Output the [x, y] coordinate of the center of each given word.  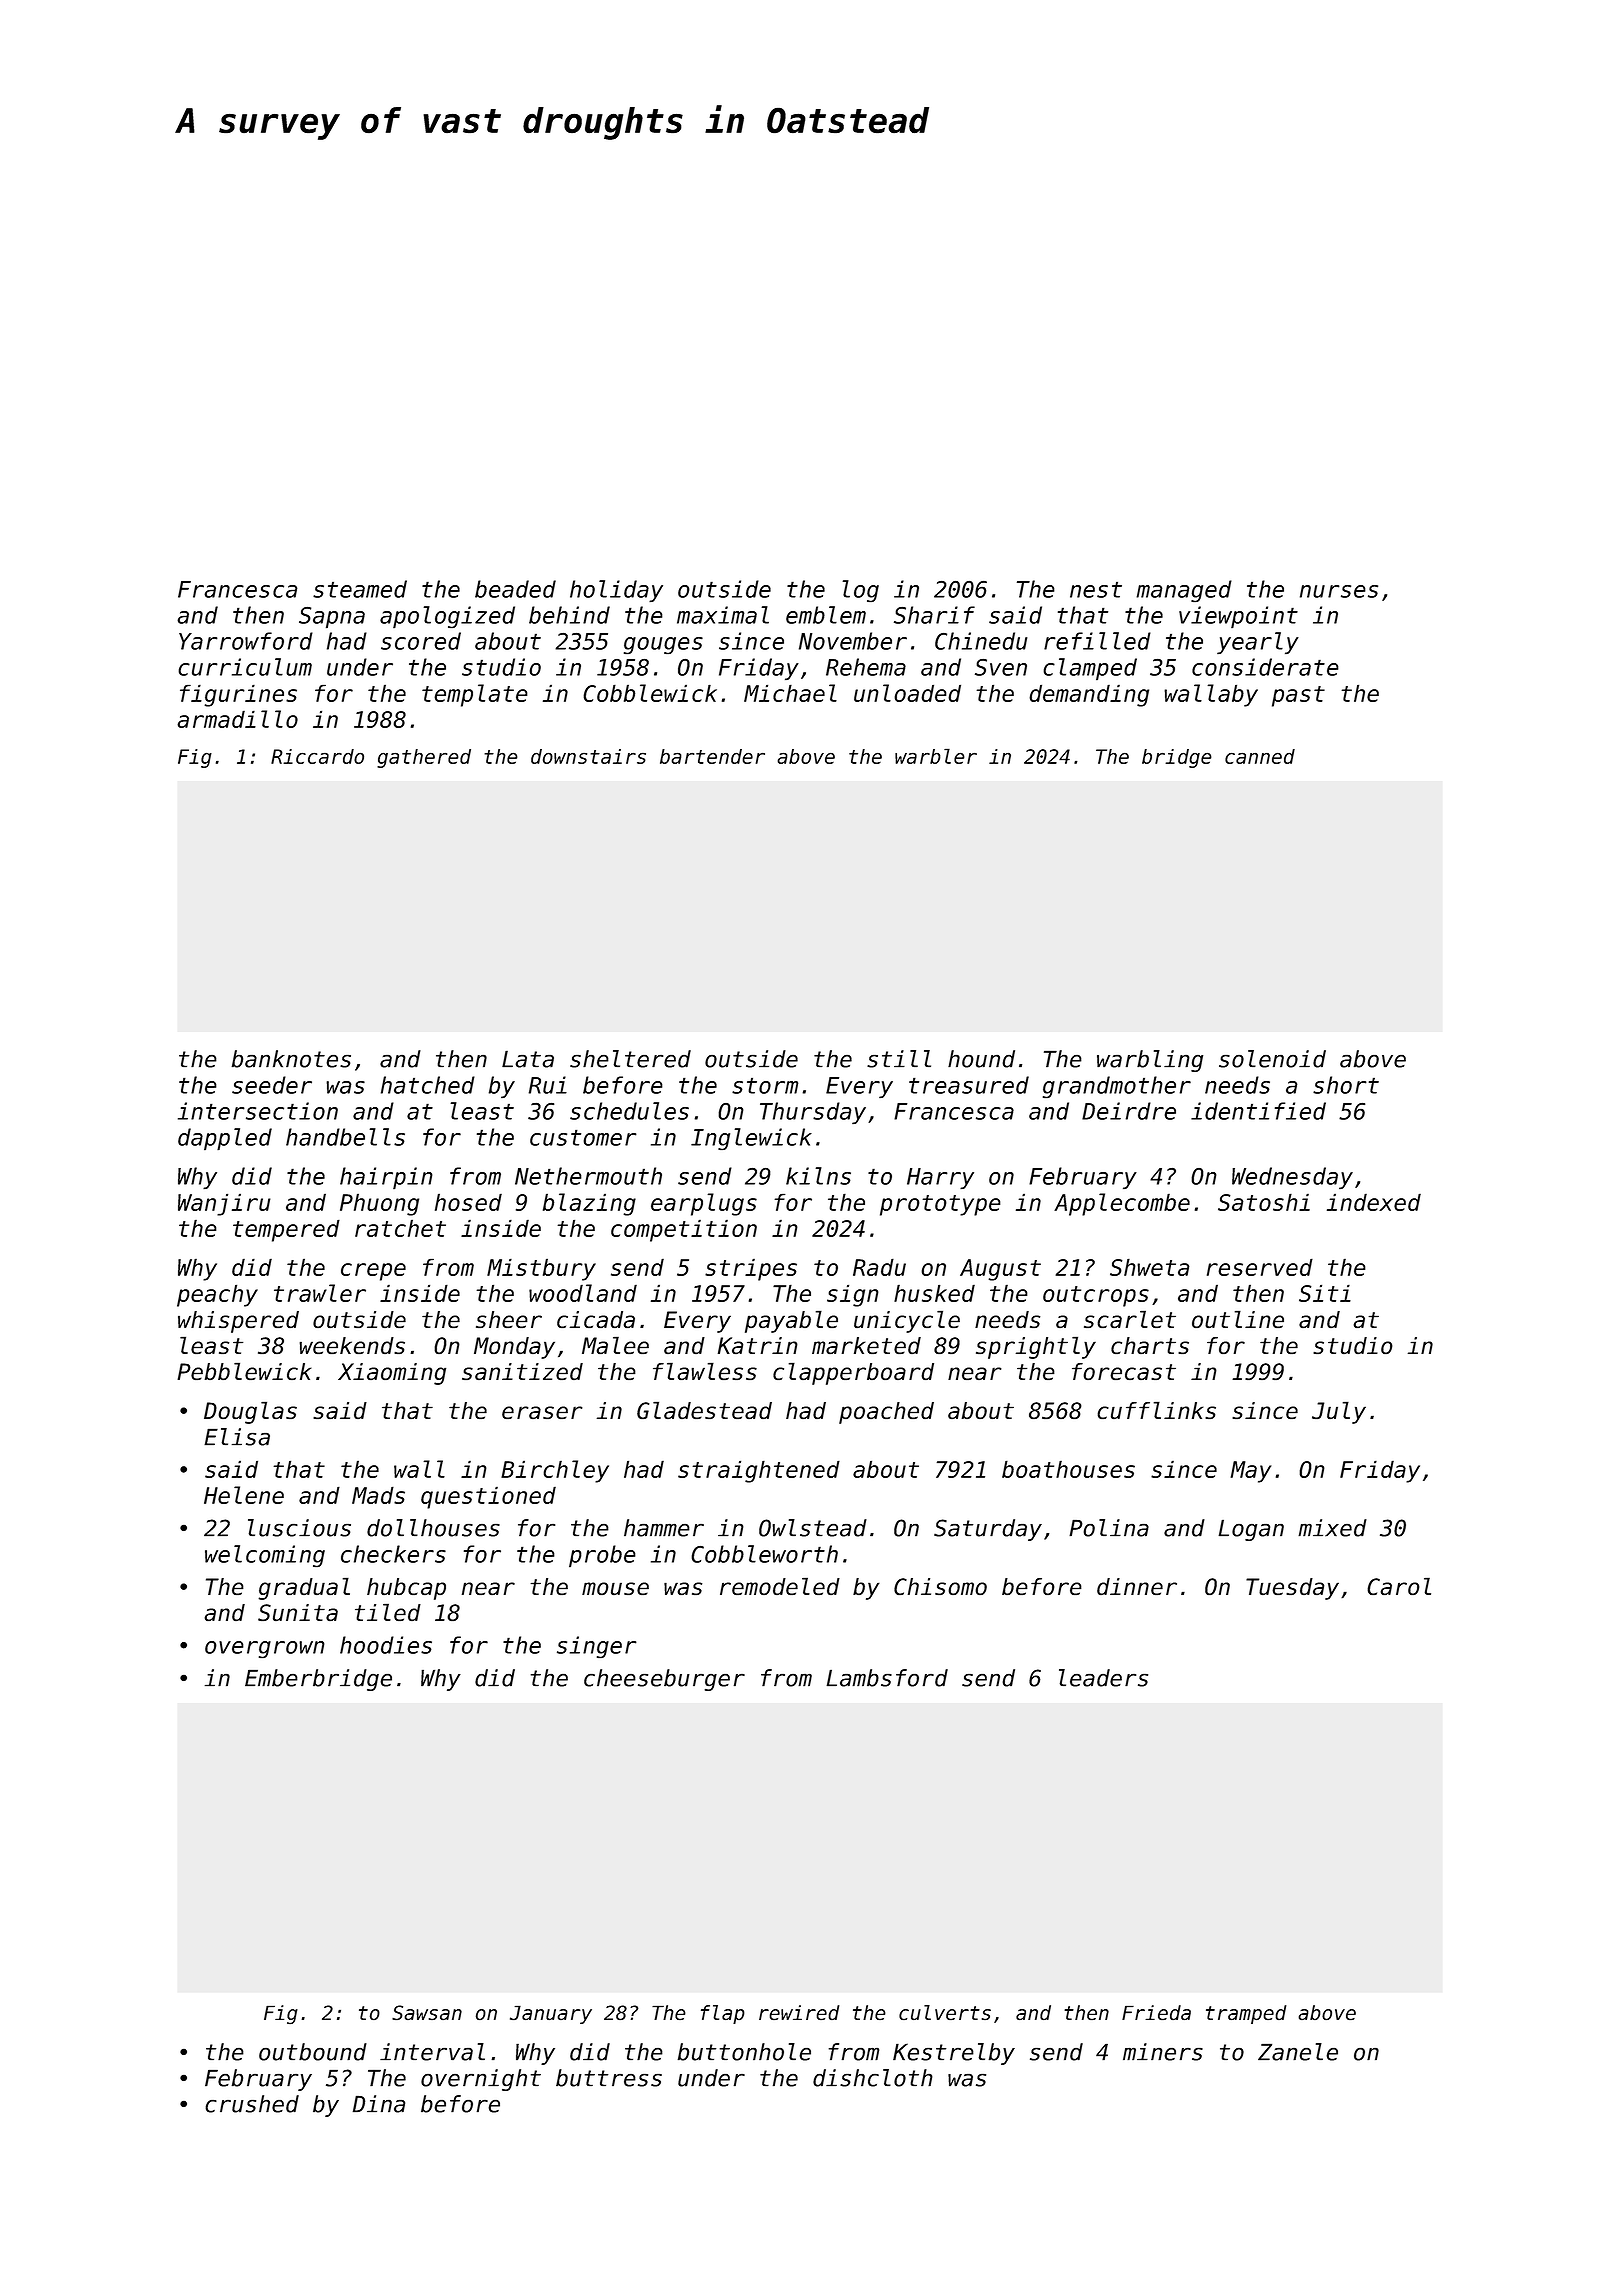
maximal [723, 615]
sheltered [630, 1059]
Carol [1399, 1586]
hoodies [386, 1645]
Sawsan [427, 2012]
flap [723, 2014]
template [475, 695]
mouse [615, 1589]
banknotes [291, 1059]
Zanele [1298, 2052]
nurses [1339, 591]
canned [1260, 756]
